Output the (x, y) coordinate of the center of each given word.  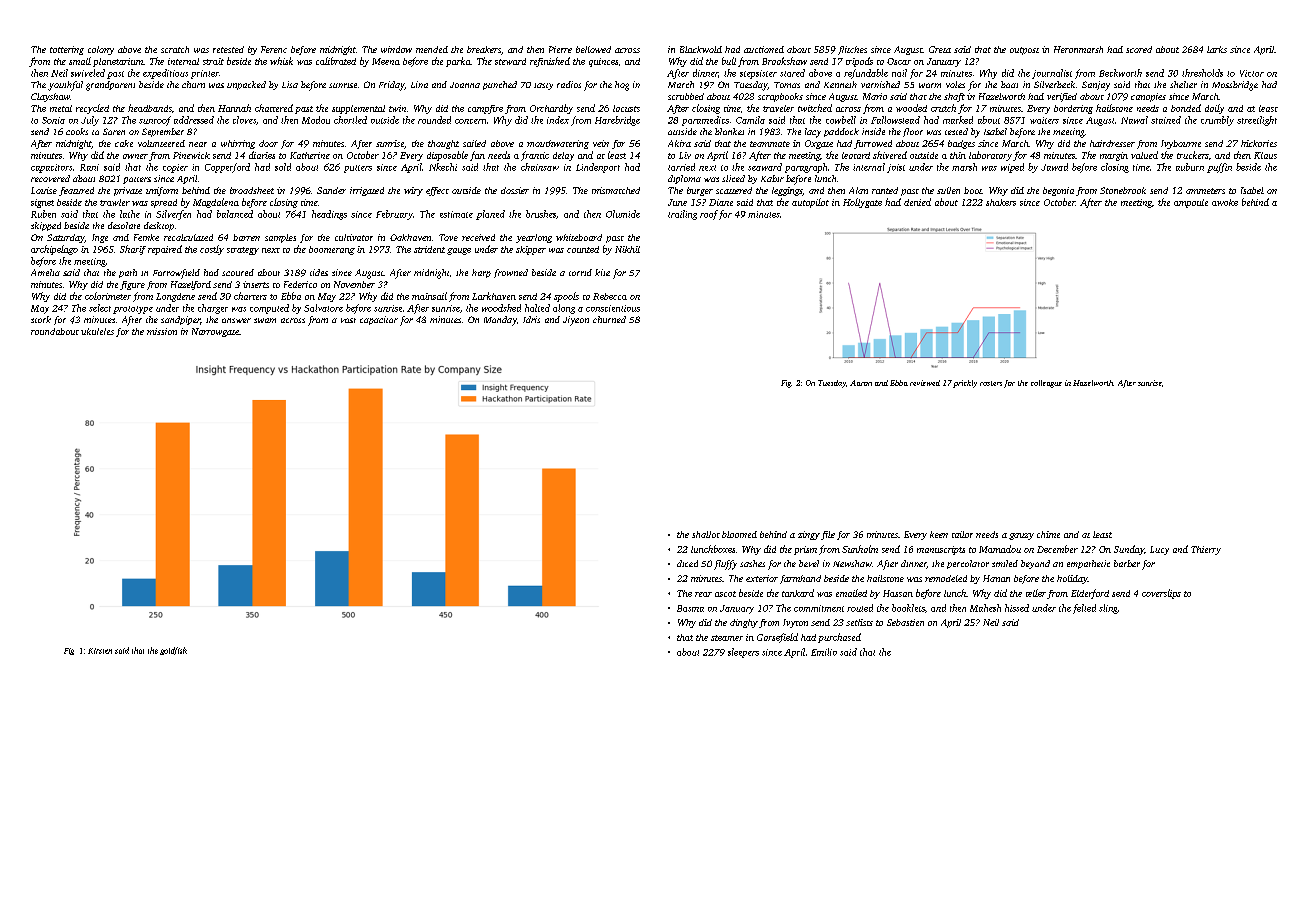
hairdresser (1112, 143)
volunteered (161, 143)
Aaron (861, 383)
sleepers (743, 653)
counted (583, 249)
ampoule (1191, 203)
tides (319, 272)
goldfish (173, 651)
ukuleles (97, 331)
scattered (734, 190)
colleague (1046, 384)
